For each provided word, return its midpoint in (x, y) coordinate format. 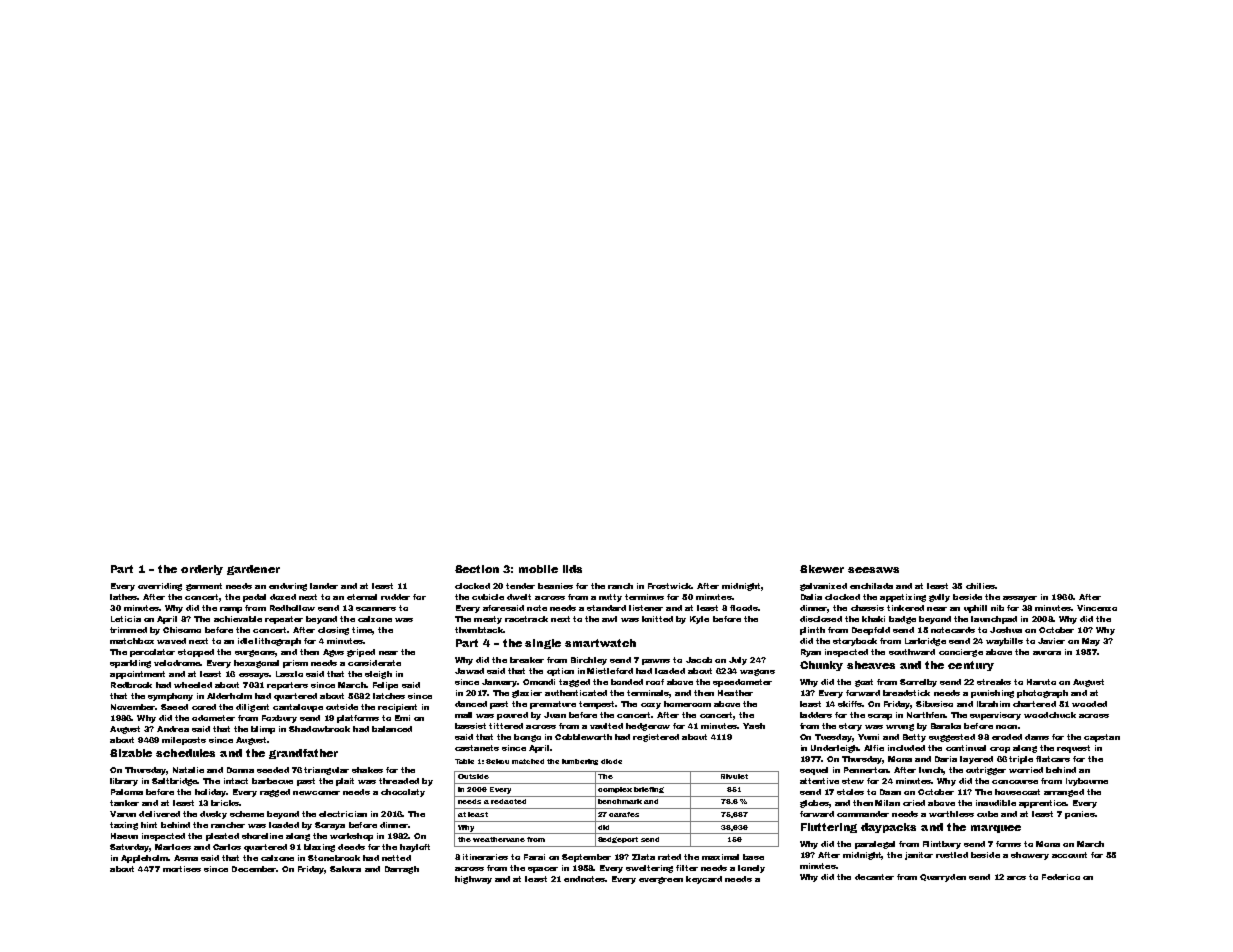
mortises (182, 869)
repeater (284, 620)
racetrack (526, 619)
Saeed (174, 707)
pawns (656, 662)
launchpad (994, 620)
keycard (704, 880)
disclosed (821, 619)
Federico (1061, 877)
